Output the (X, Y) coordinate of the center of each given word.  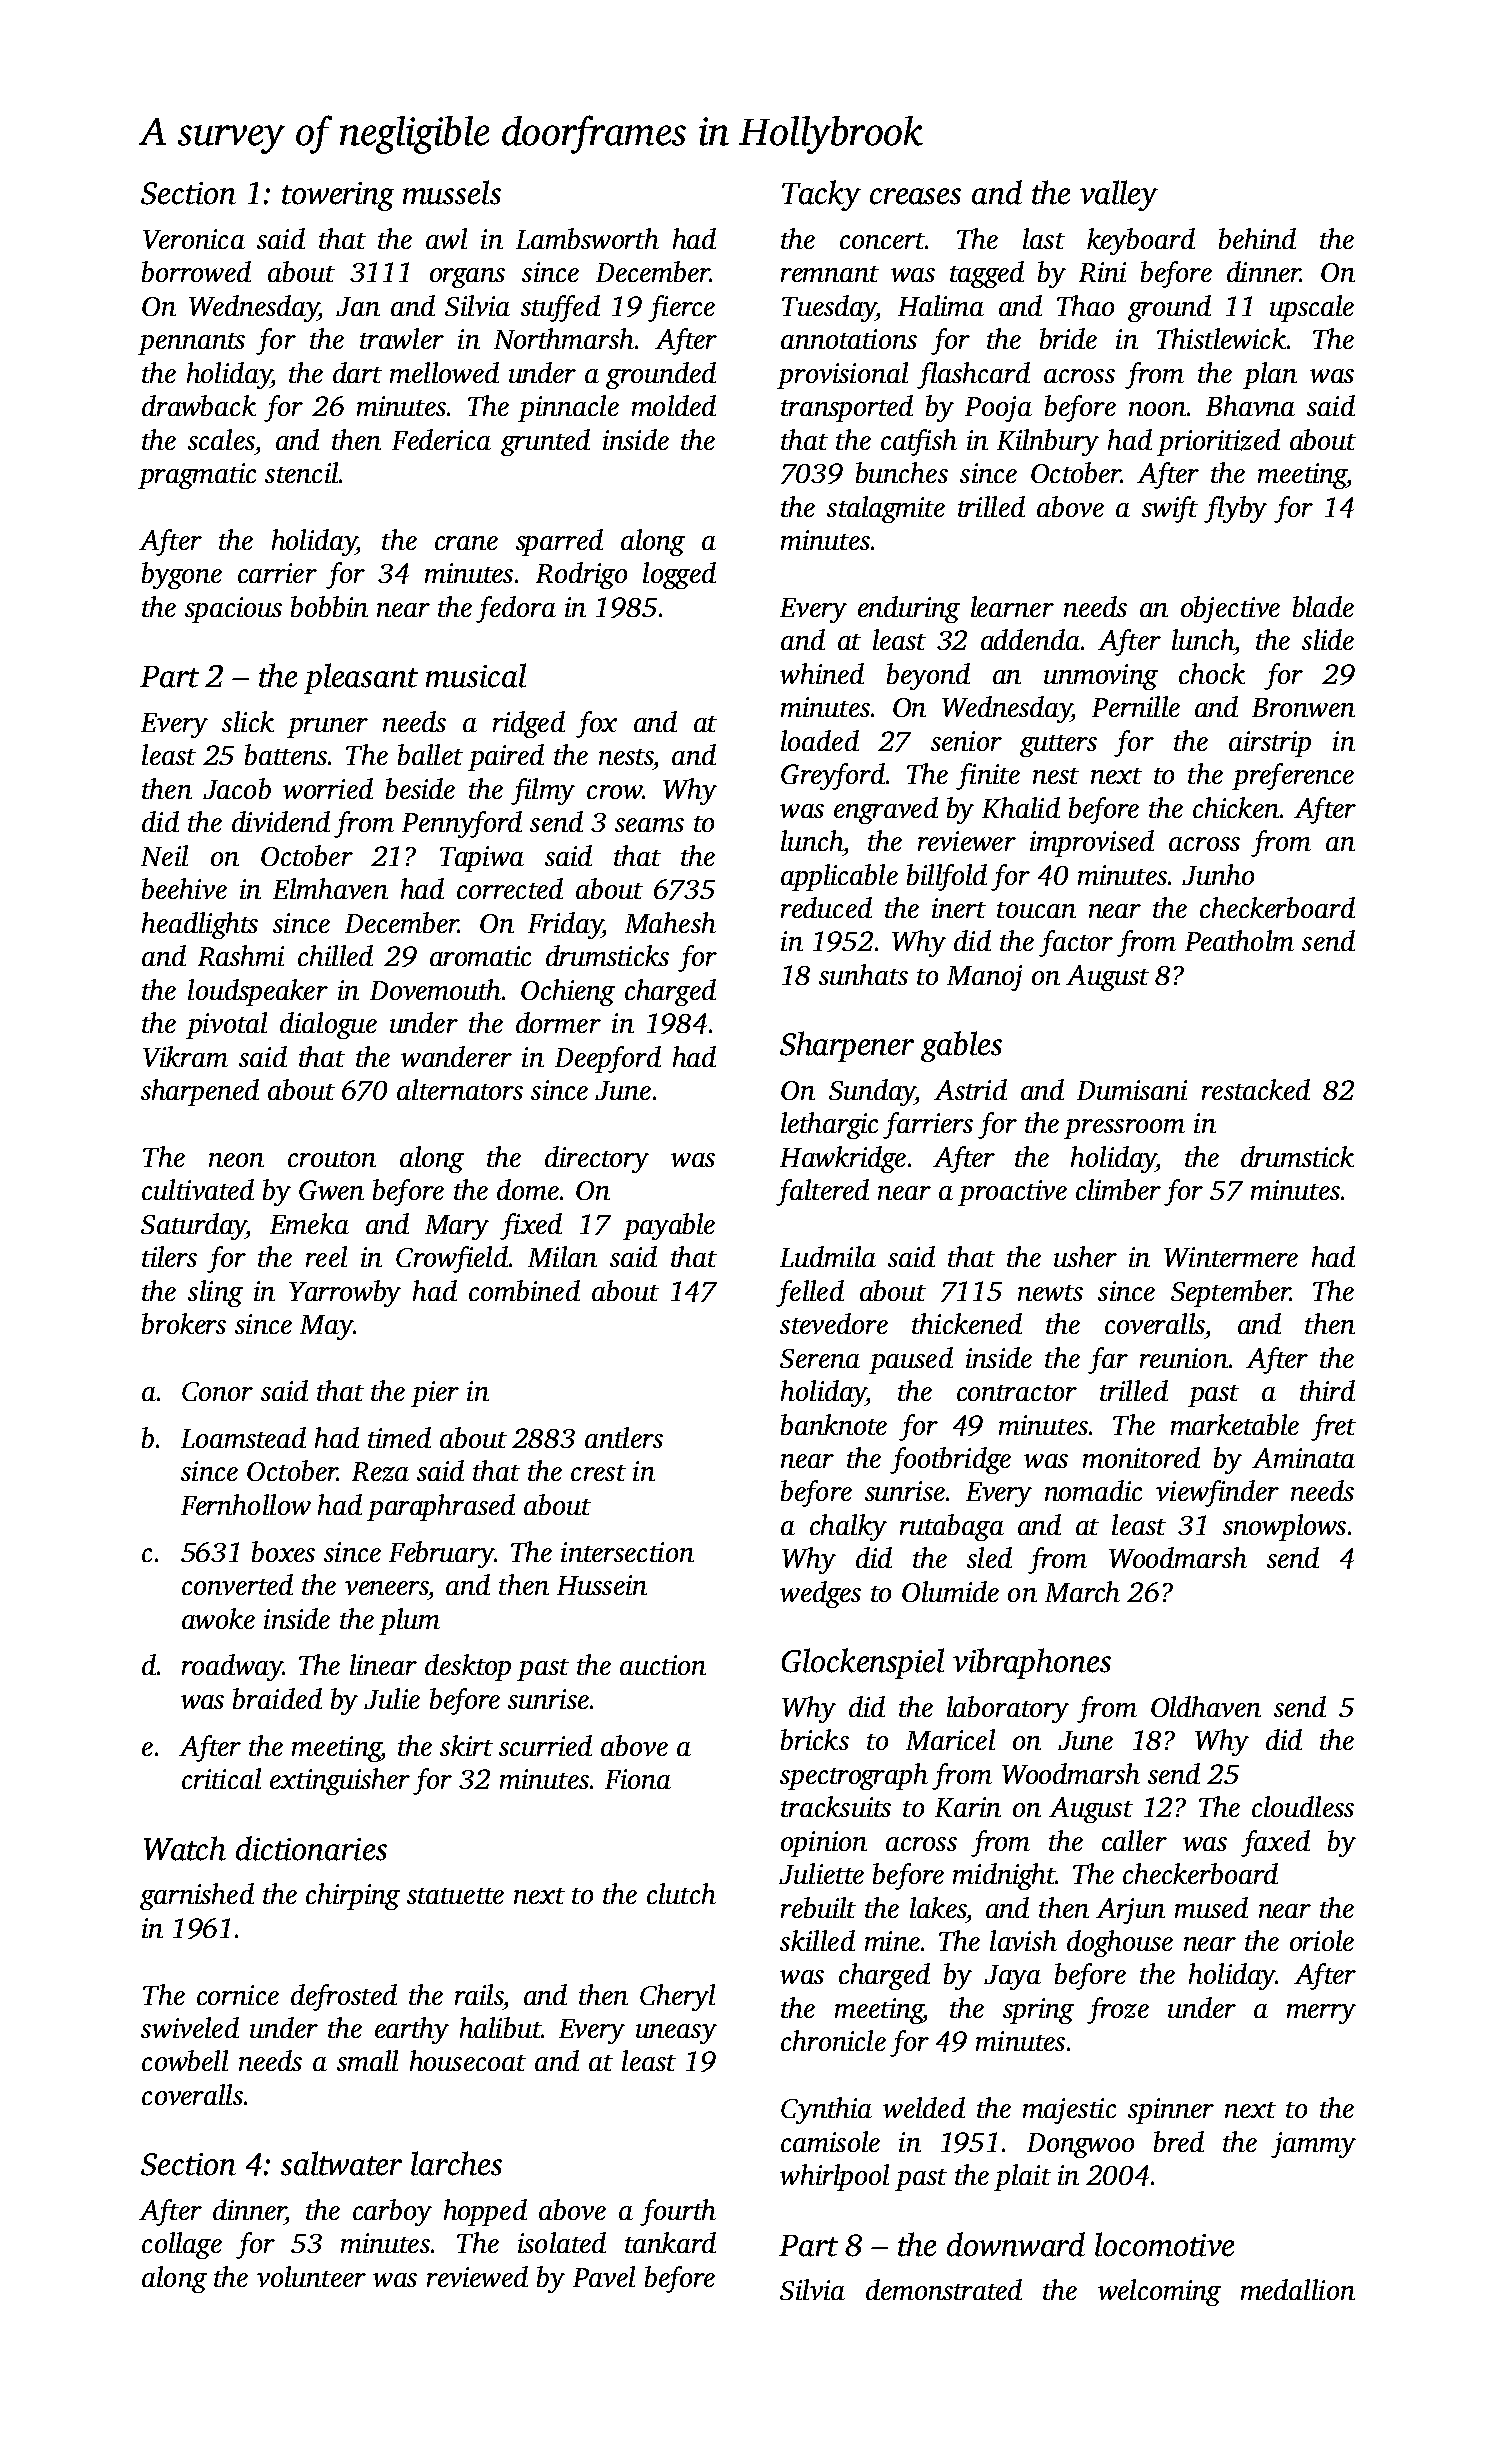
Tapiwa (482, 859)
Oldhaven (1206, 1706)
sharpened (200, 1092)
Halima (941, 305)
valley (1119, 195)
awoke (218, 1618)
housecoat (468, 2060)
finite (988, 776)
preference (1293, 776)
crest (598, 1473)
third (1327, 1390)
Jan (358, 306)
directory (597, 1159)
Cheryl (677, 1997)
